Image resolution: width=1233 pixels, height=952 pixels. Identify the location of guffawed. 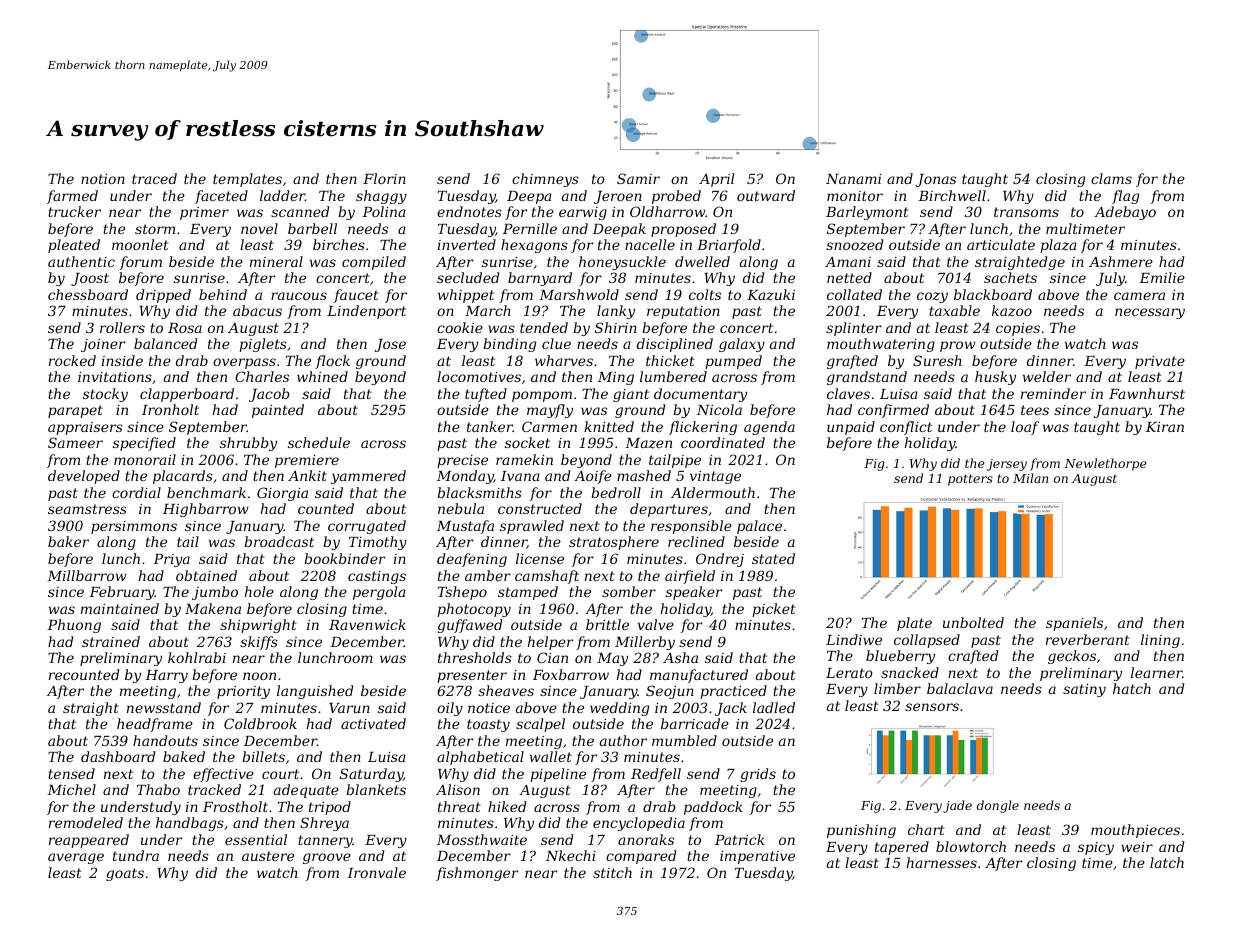
(469, 626).
